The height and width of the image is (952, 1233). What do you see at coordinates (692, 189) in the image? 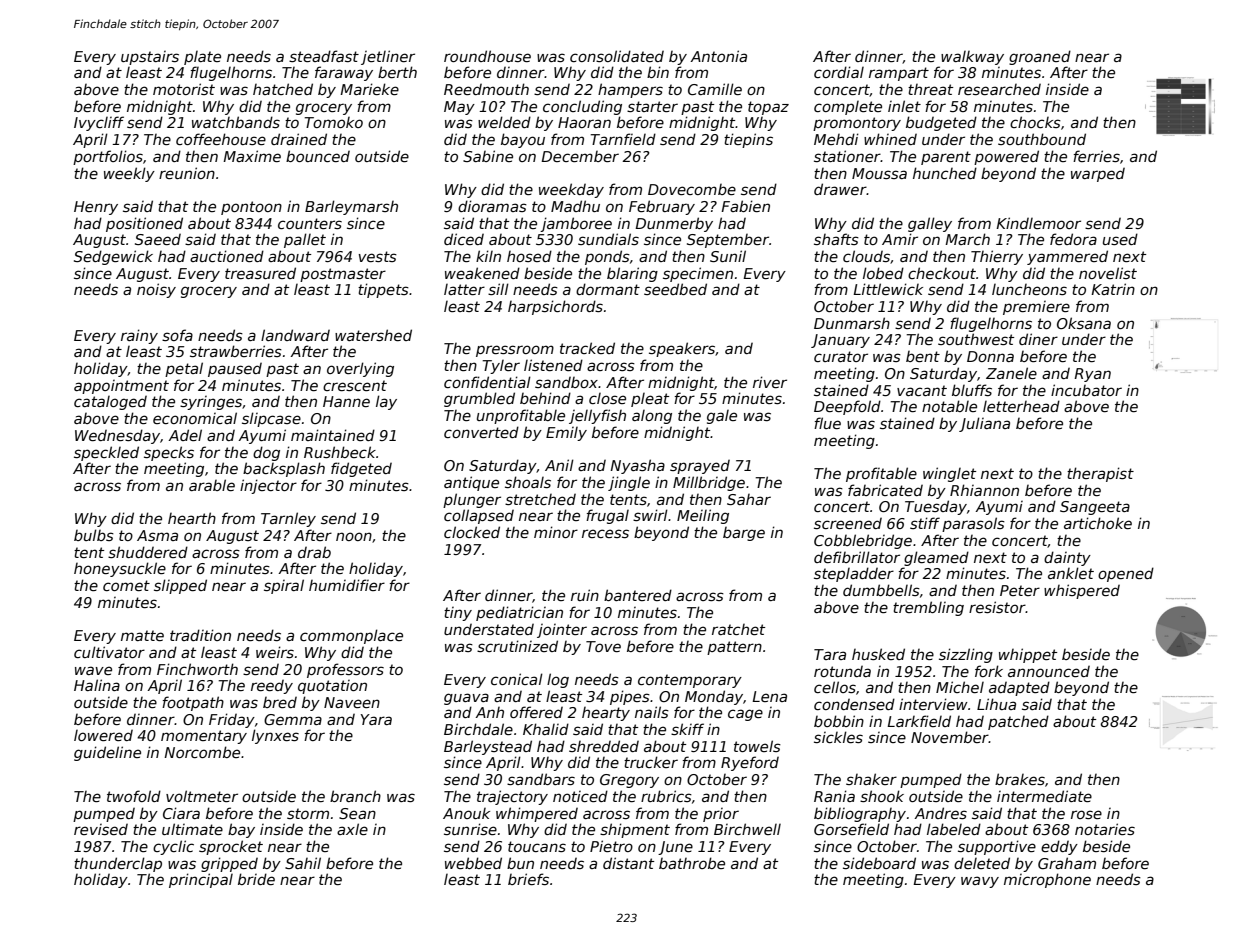
I see `Dovecombe` at bounding box center [692, 189].
